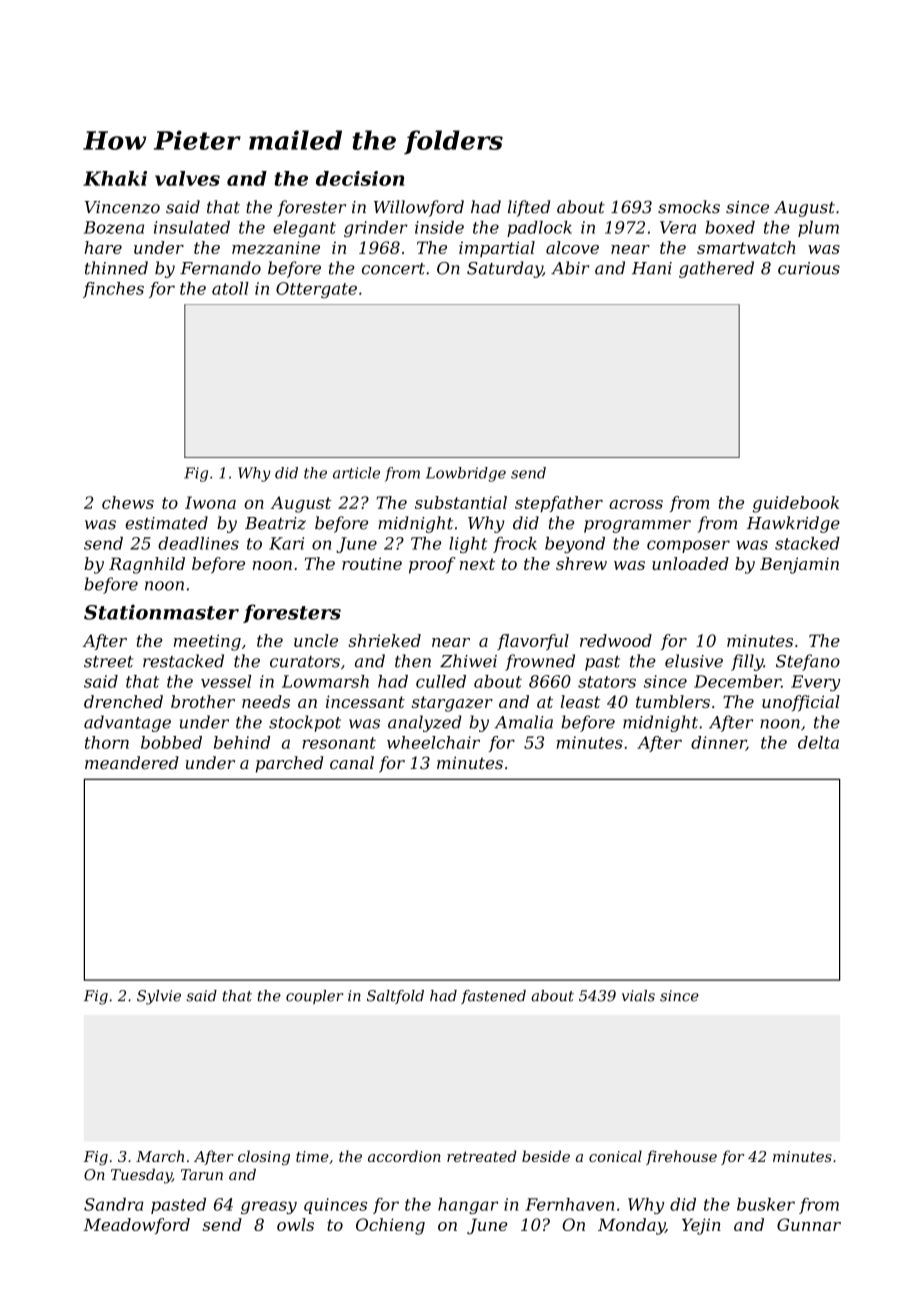 Image resolution: width=924 pixels, height=1314 pixels. I want to click on Sylvie, so click(159, 997).
